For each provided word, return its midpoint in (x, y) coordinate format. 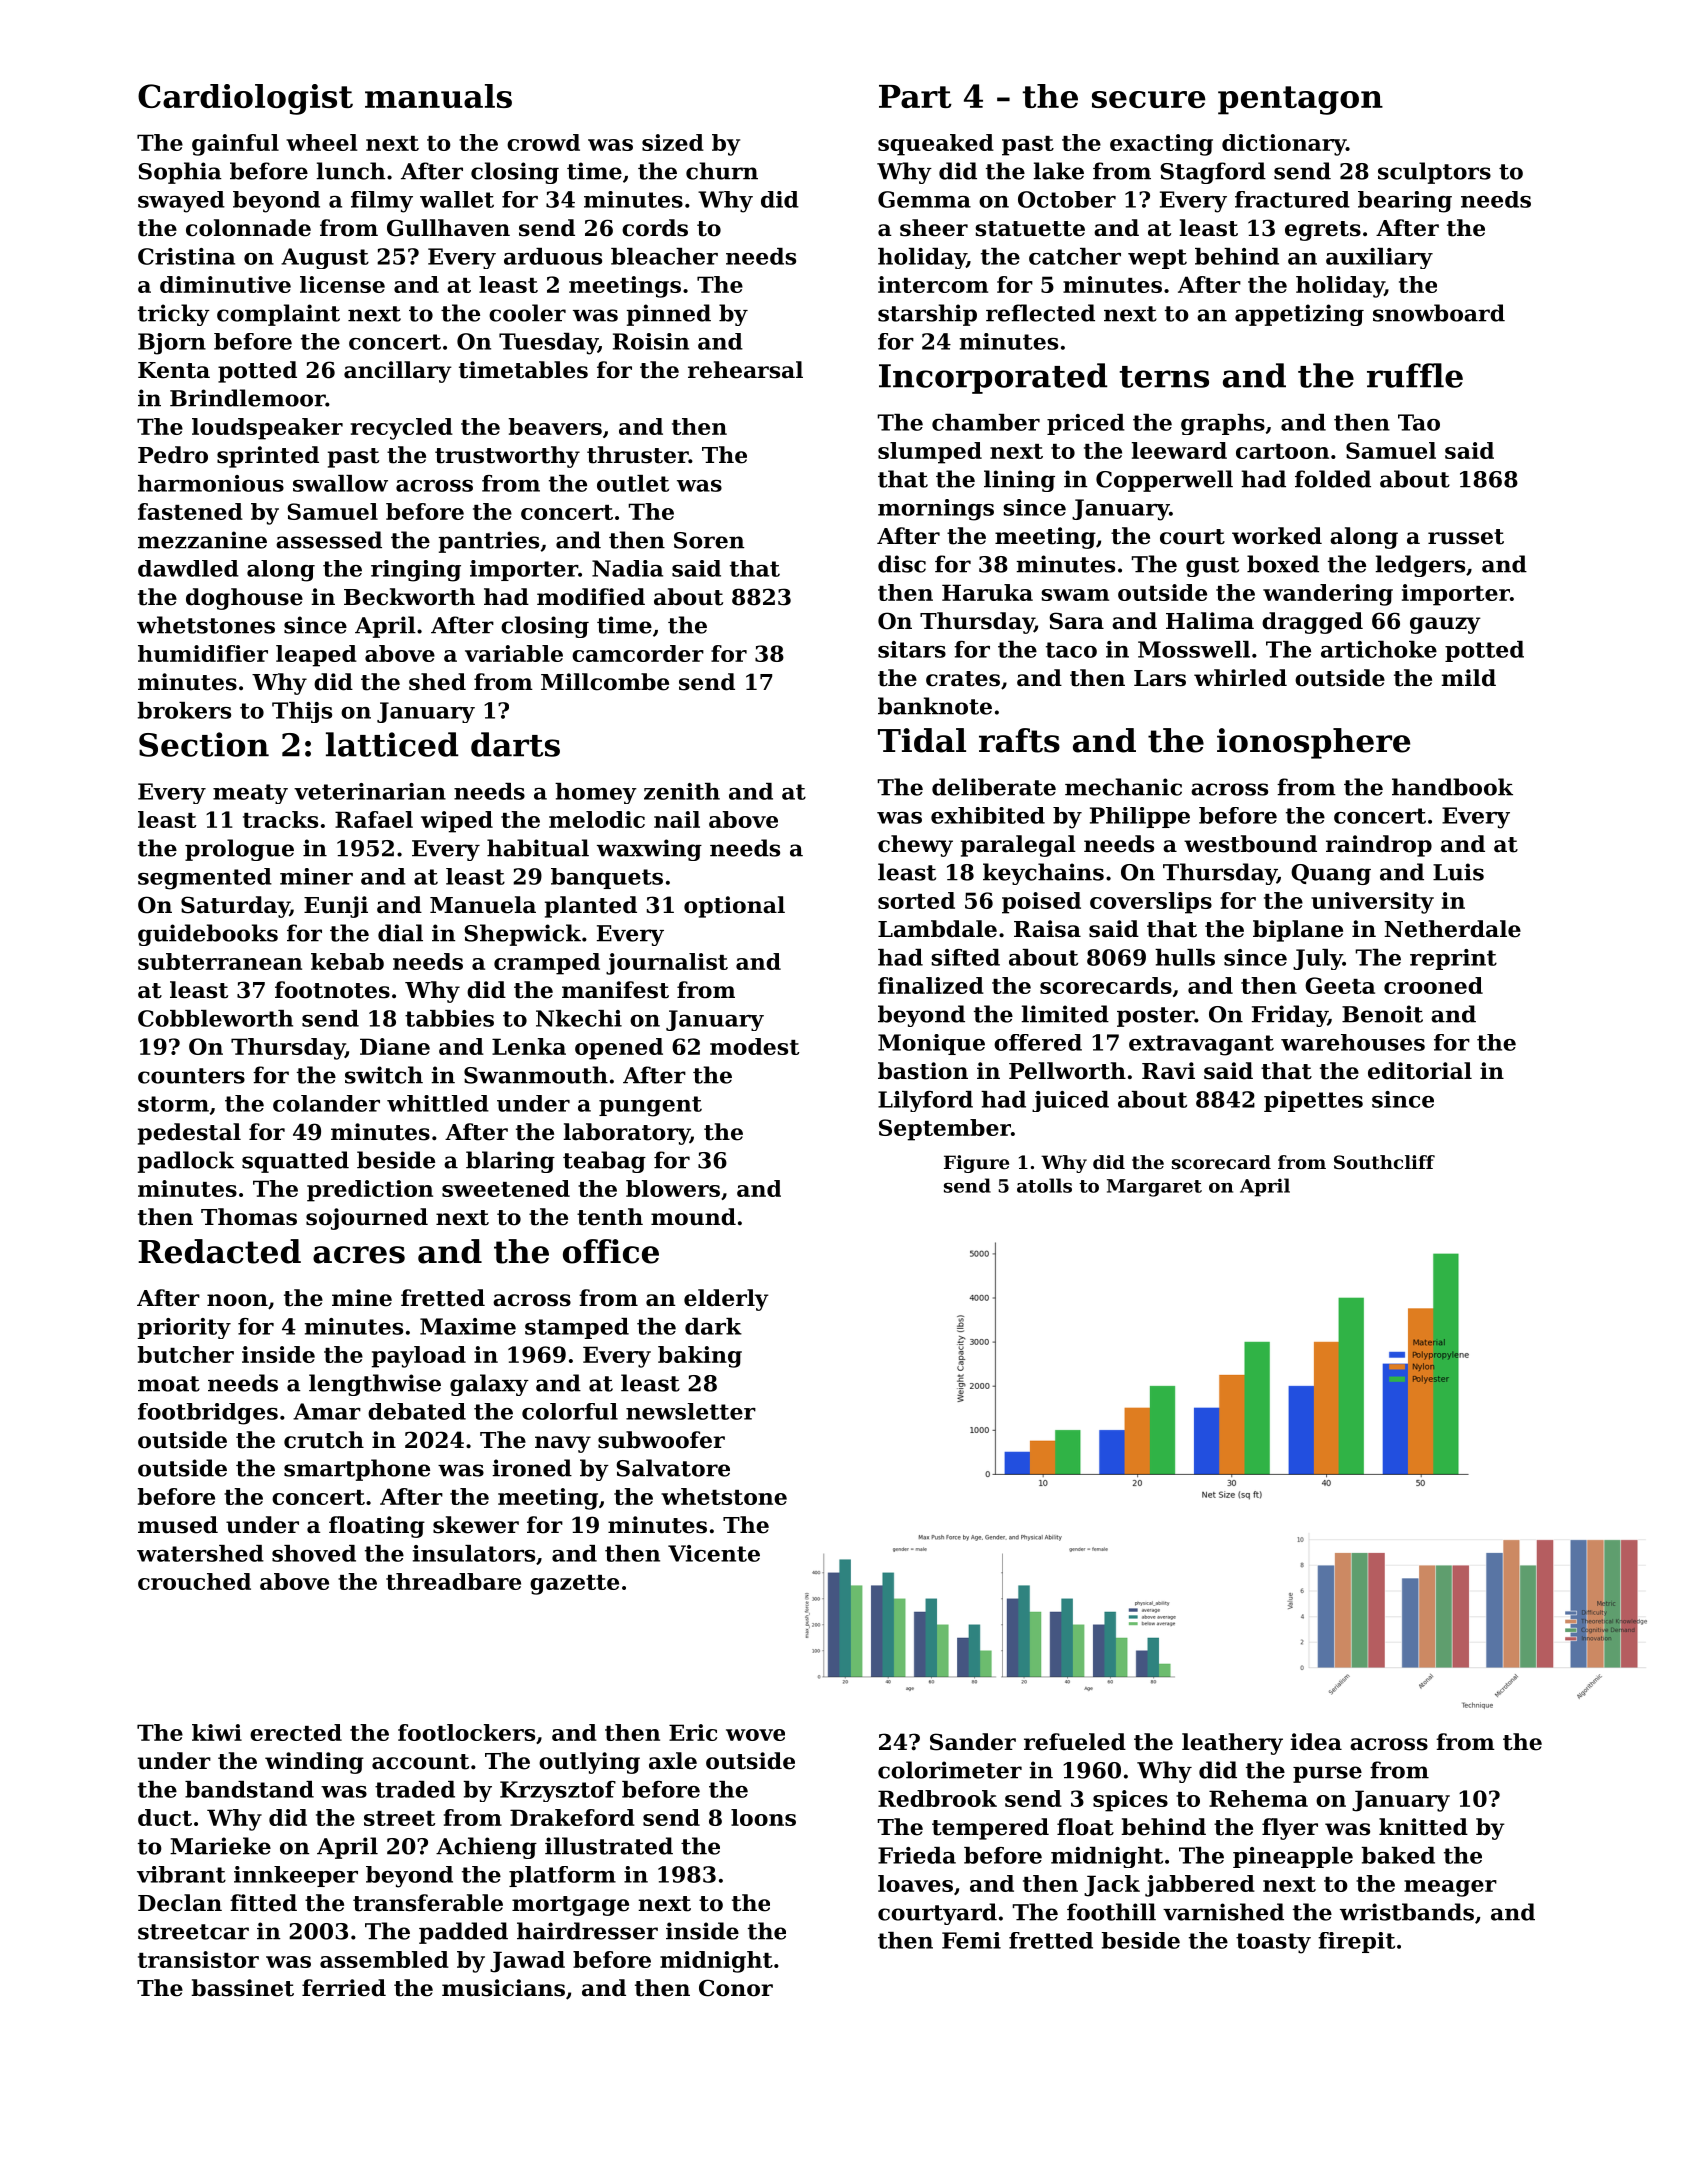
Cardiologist (245, 99)
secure (1148, 99)
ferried (344, 1988)
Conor (736, 1988)
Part (915, 96)
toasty (1273, 1943)
